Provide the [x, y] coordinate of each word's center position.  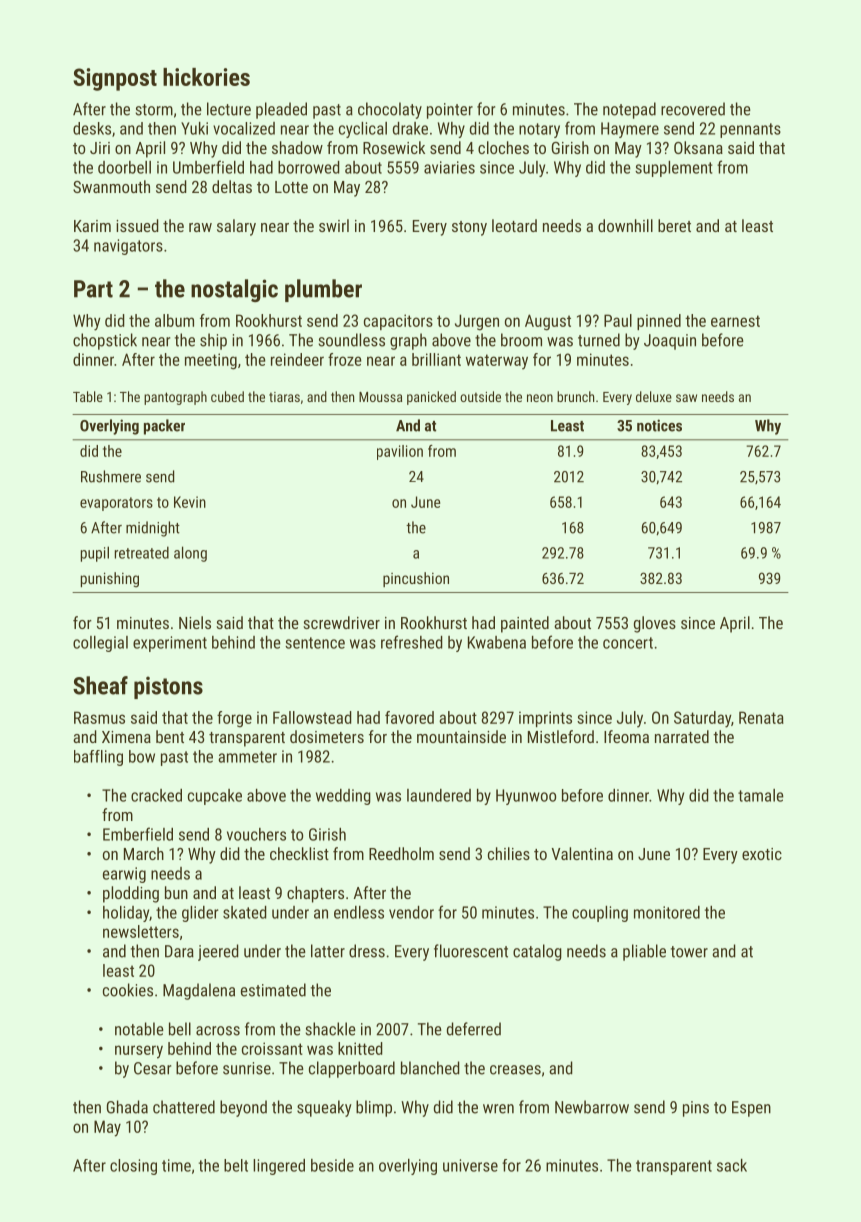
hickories [206, 77]
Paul [618, 320]
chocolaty [390, 110]
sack [732, 1165]
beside [332, 1165]
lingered [279, 1167]
